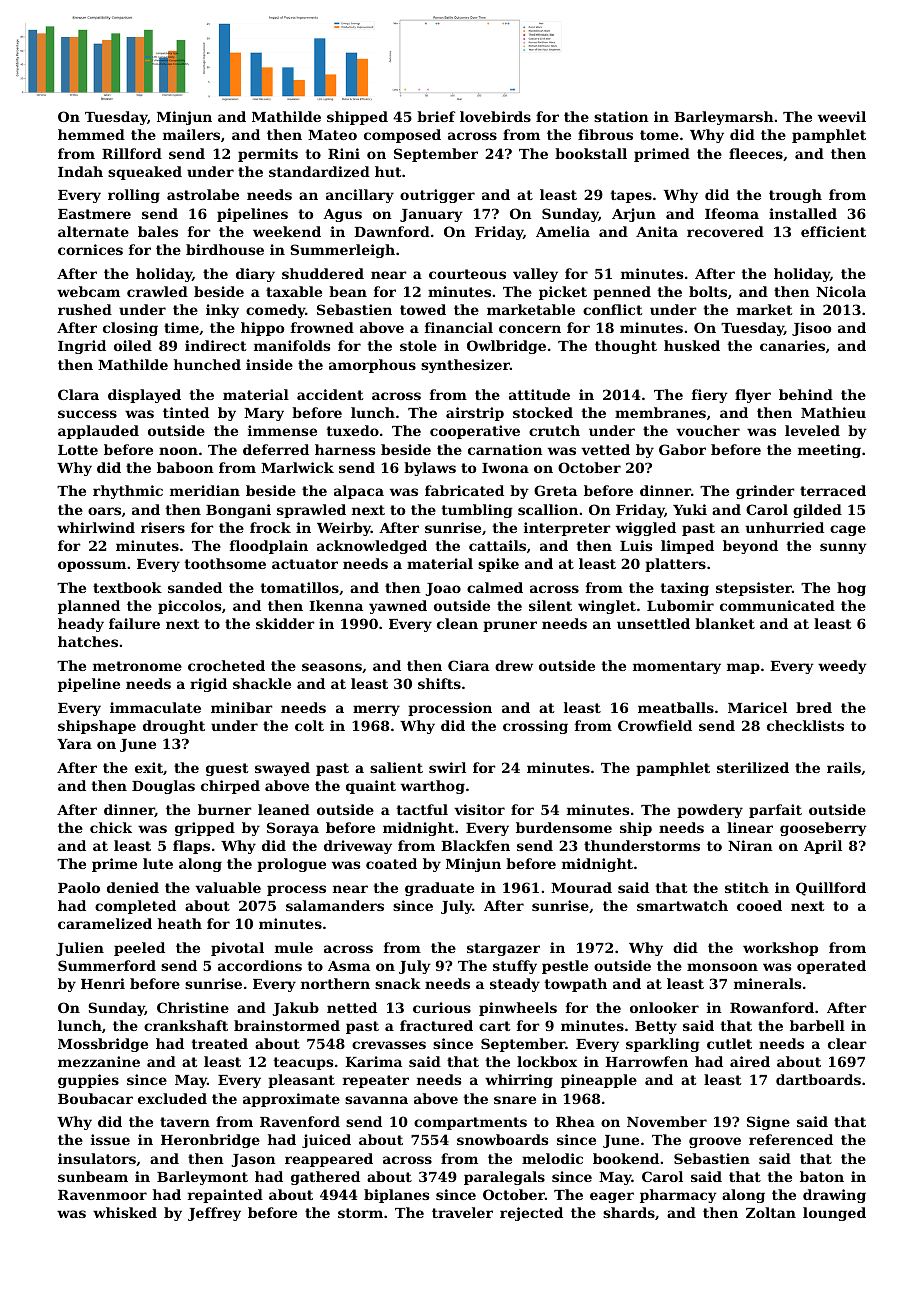 The width and height of the screenshot is (924, 1308). I want to click on mailers, so click(191, 134).
